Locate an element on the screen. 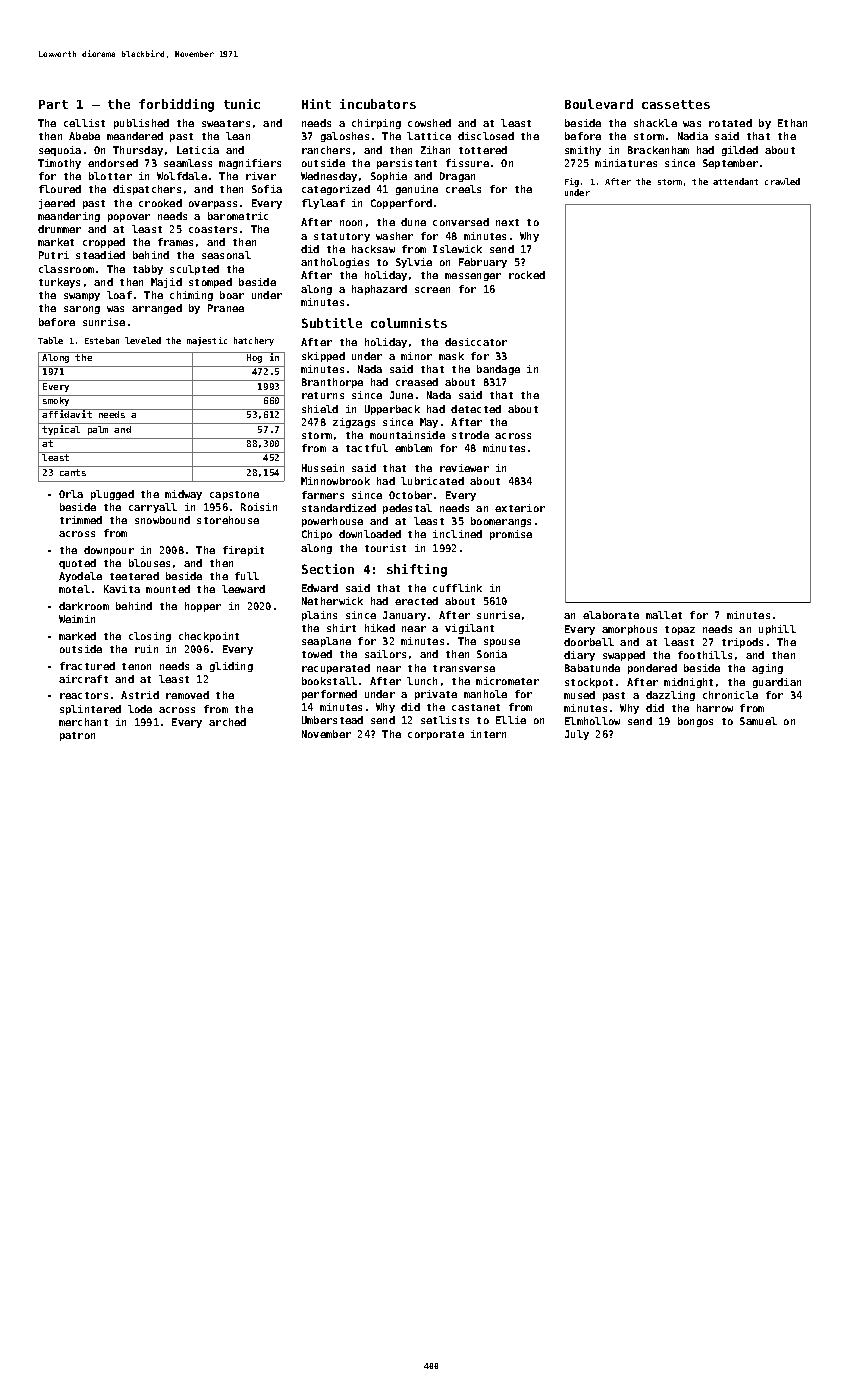  miniatures is located at coordinates (626, 163).
